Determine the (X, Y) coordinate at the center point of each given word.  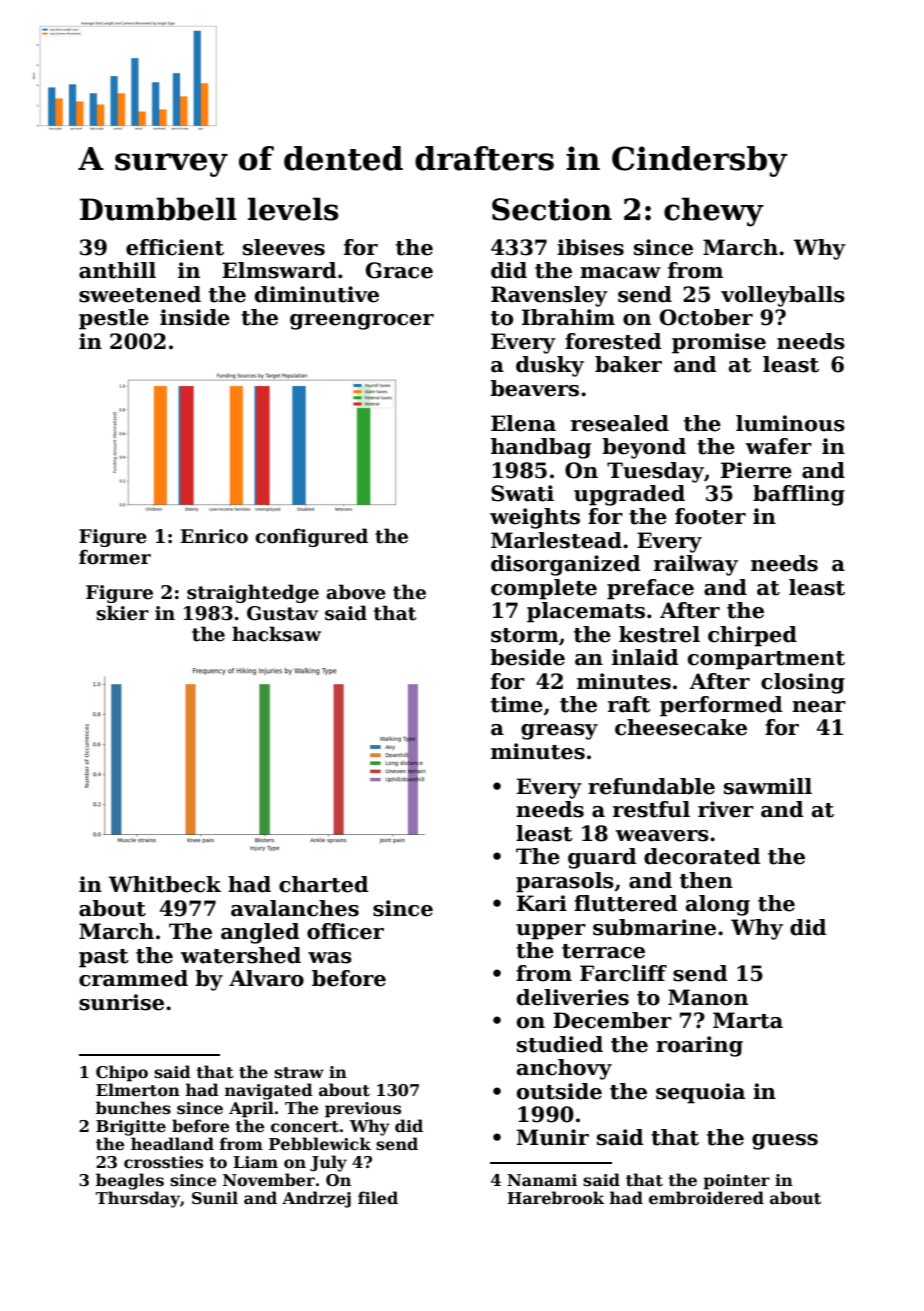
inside (195, 317)
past (104, 958)
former (115, 557)
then (706, 880)
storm (525, 635)
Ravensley (549, 296)
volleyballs (783, 296)
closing (803, 683)
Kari (542, 903)
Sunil (215, 1197)
